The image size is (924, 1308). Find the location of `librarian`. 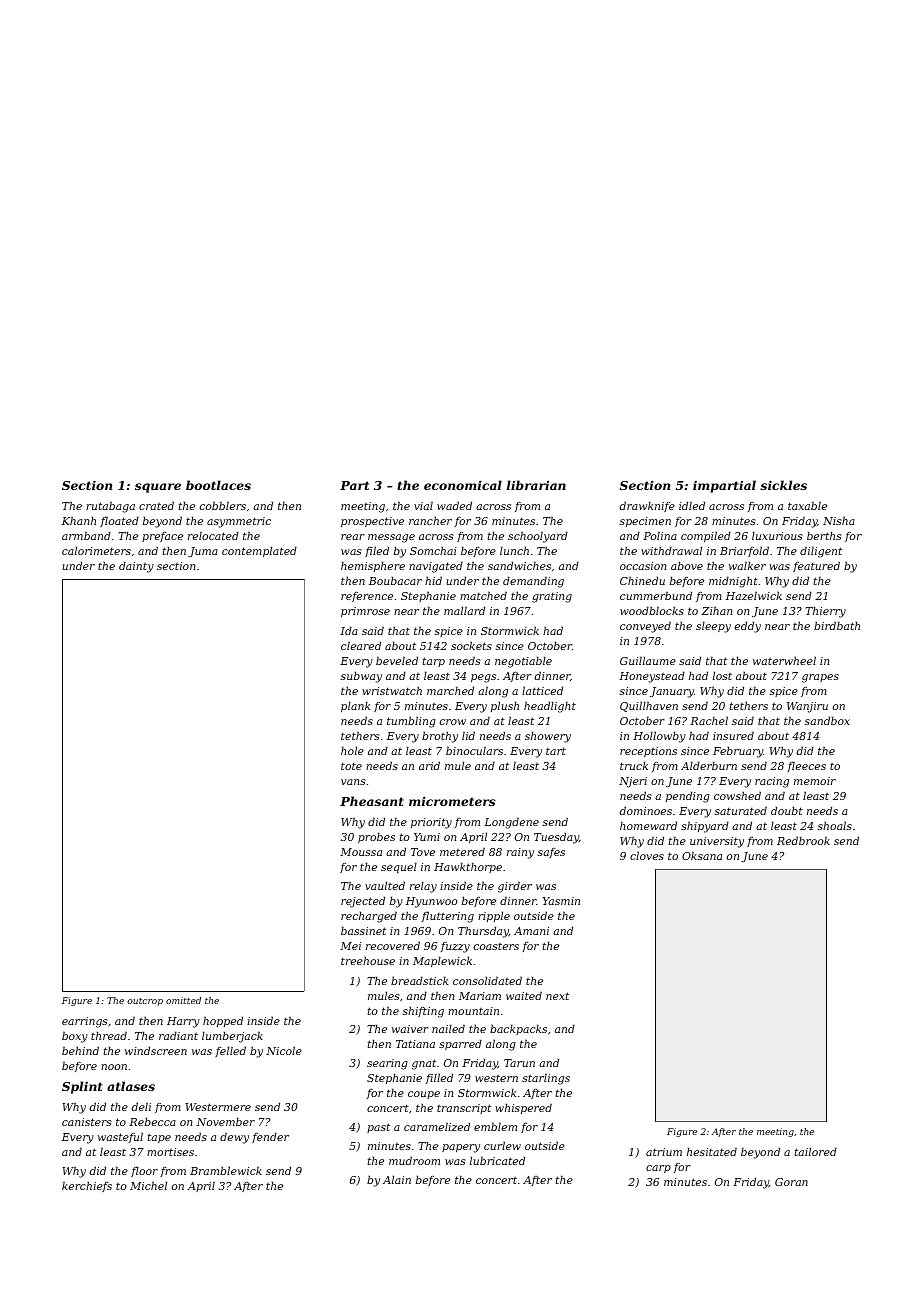

librarian is located at coordinates (536, 485).
